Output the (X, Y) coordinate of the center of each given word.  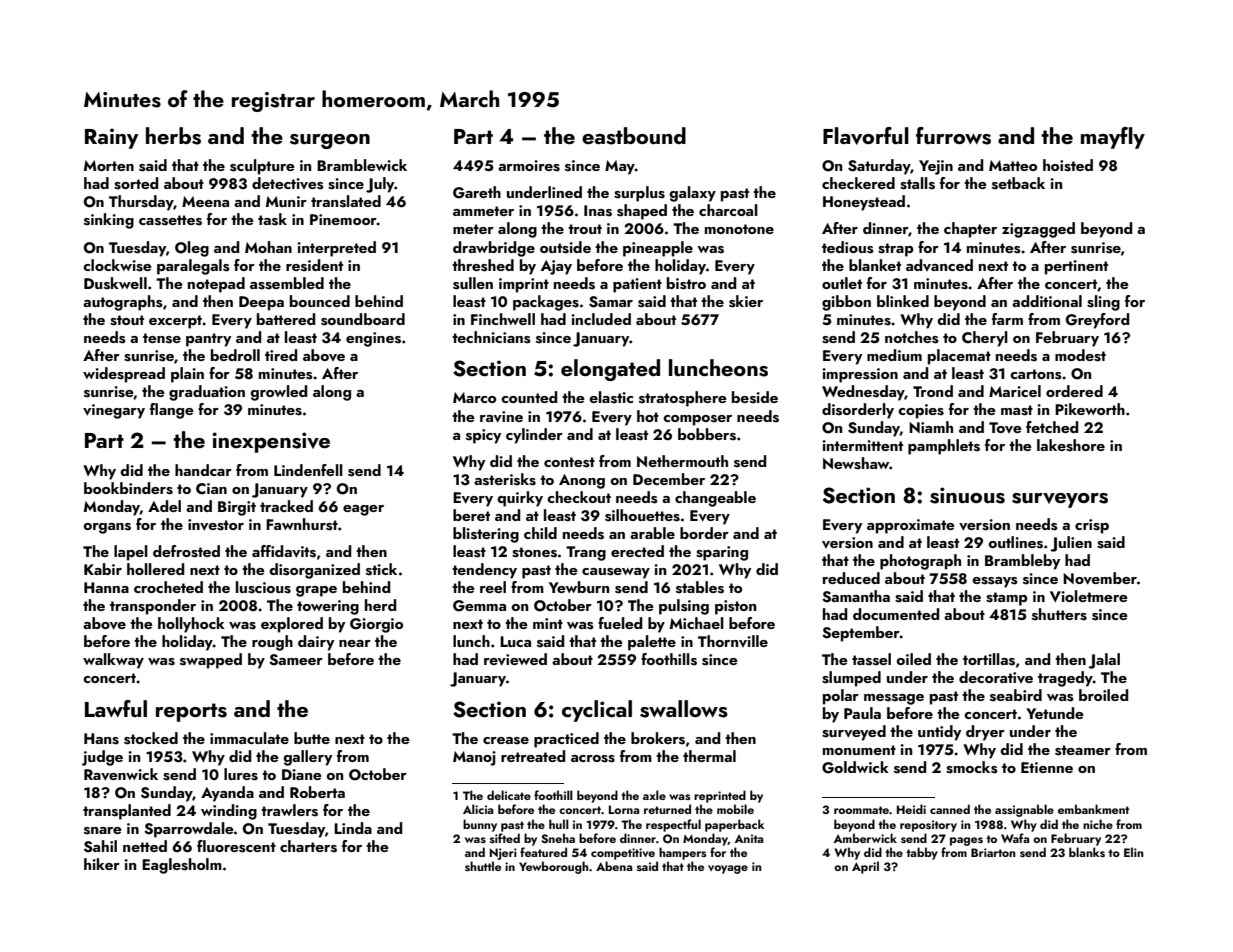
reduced (851, 578)
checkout (579, 497)
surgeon (330, 141)
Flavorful (866, 136)
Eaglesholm (182, 866)
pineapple (658, 249)
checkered (858, 183)
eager (363, 510)
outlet (842, 283)
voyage (728, 869)
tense (162, 338)
